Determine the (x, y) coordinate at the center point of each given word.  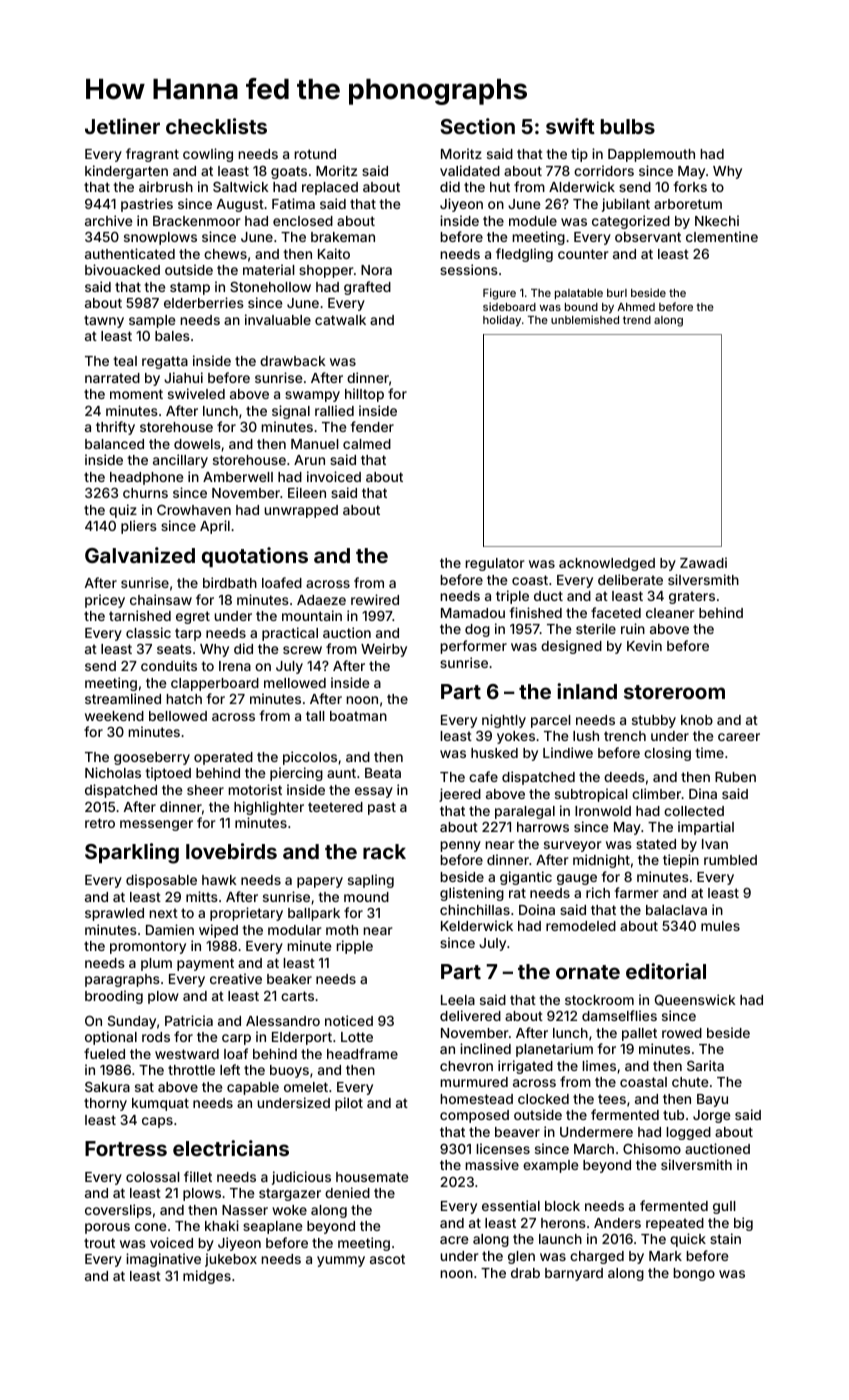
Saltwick (241, 186)
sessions (469, 269)
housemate (372, 1177)
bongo (694, 1274)
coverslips (118, 1211)
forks (690, 186)
